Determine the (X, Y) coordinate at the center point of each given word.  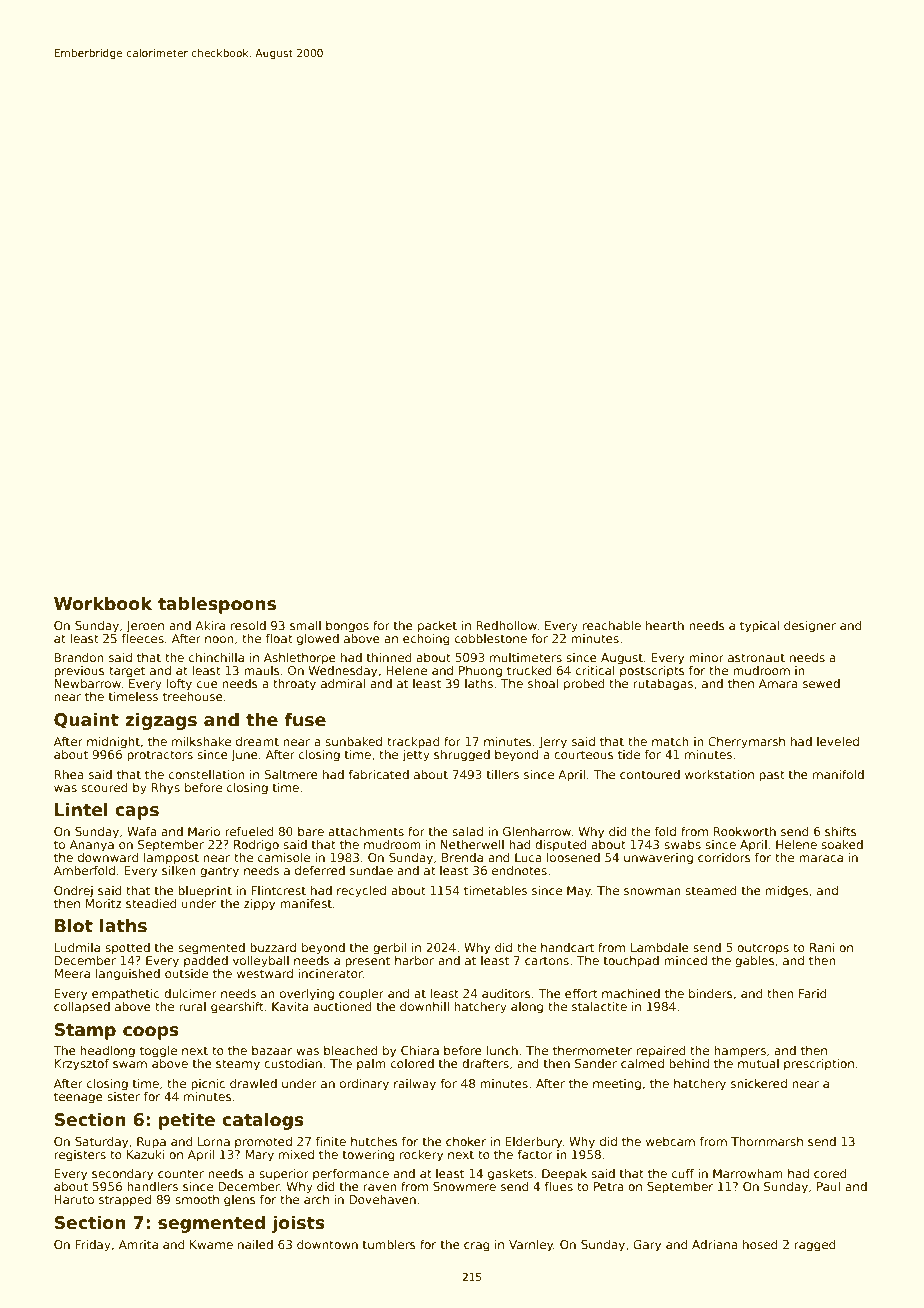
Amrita (138, 1244)
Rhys (165, 789)
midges (787, 892)
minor (706, 657)
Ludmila (77, 947)
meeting (617, 1085)
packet (437, 627)
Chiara (420, 1050)
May (579, 892)
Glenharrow (537, 831)
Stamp (85, 1031)
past (772, 776)
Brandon (79, 657)
